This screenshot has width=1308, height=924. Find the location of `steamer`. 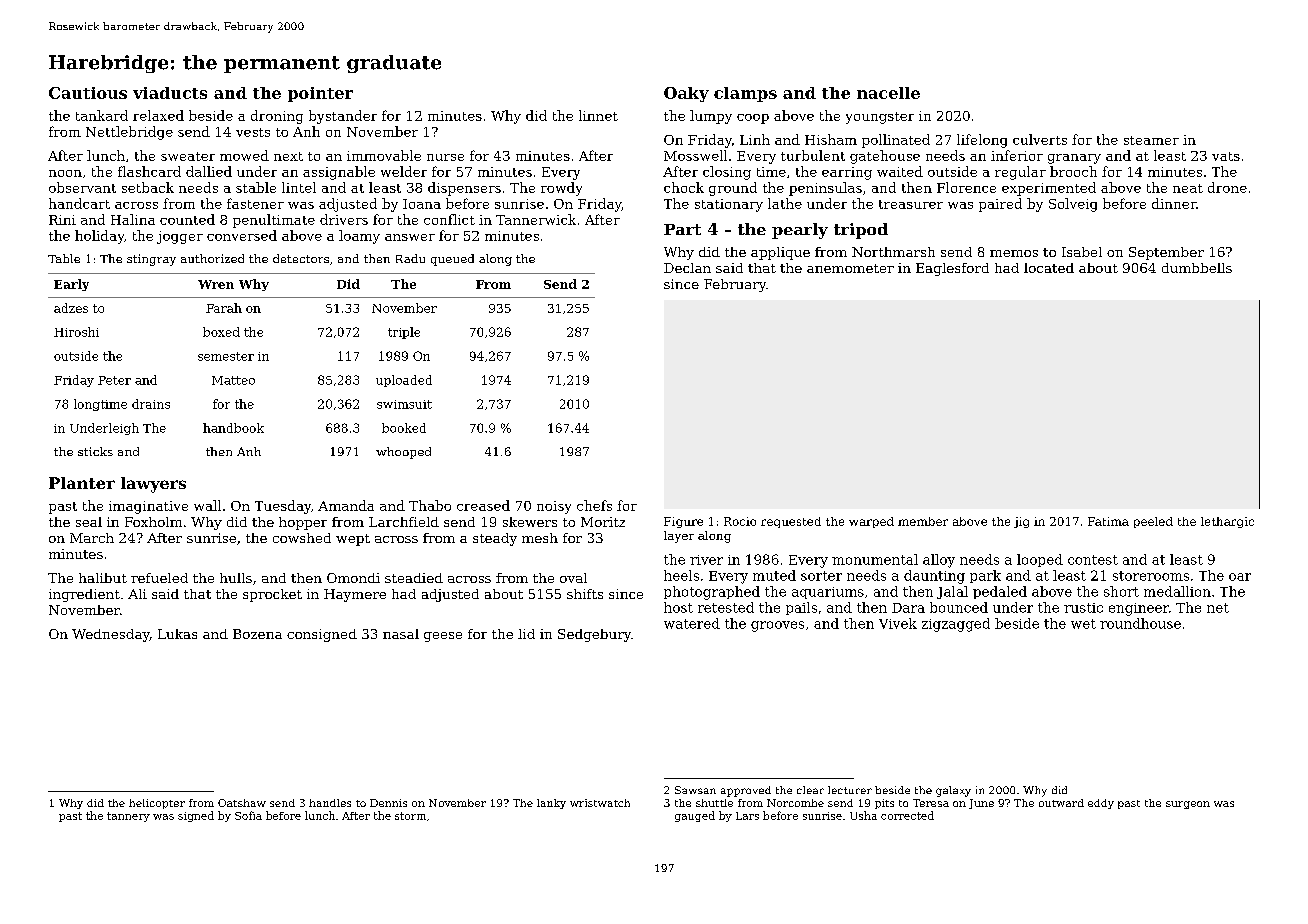

steamer is located at coordinates (1151, 140).
